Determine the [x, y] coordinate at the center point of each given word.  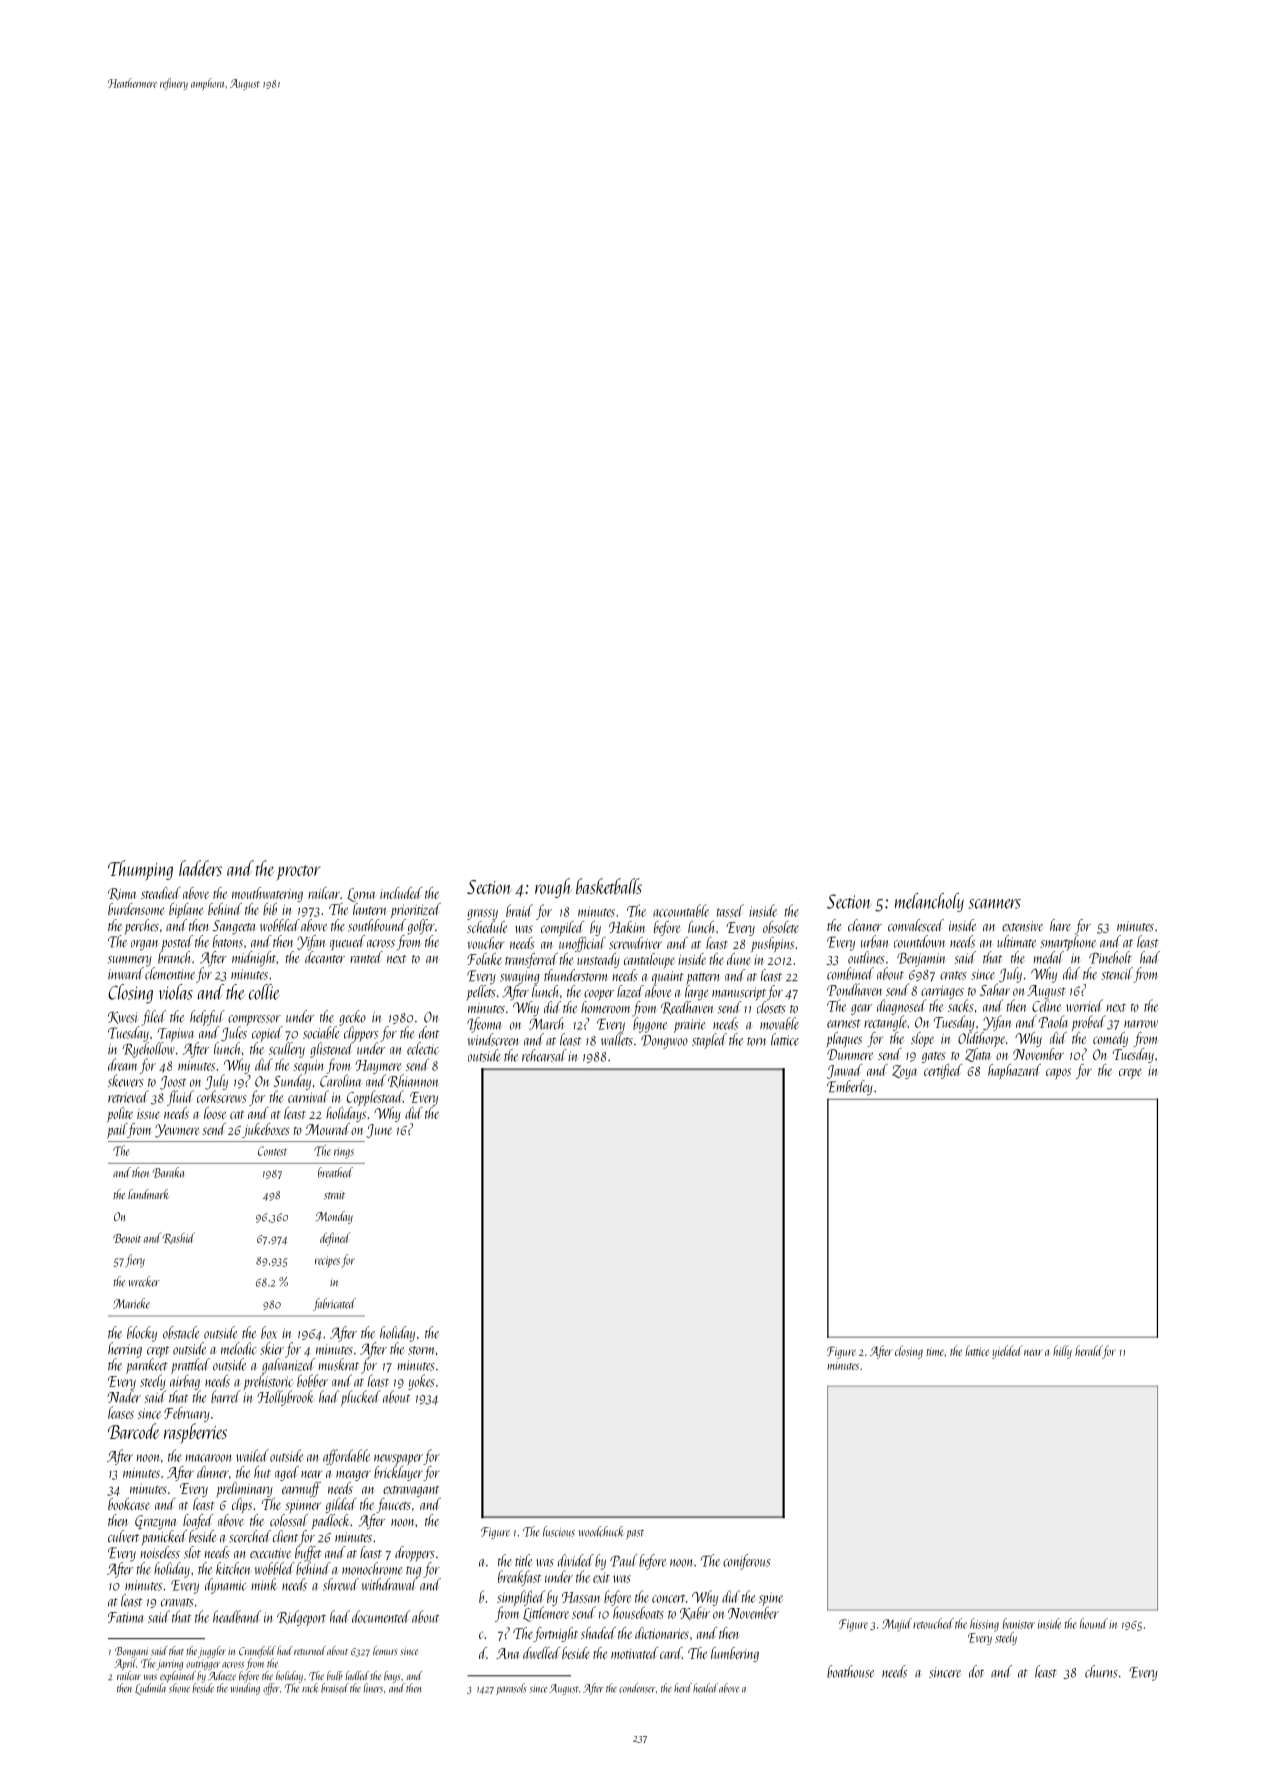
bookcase [129, 1504]
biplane [186, 911]
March [547, 1023]
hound [1094, 1623]
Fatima [125, 1617]
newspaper [398, 1459]
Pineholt [1110, 957]
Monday [334, 1217]
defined [335, 1239]
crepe [1130, 1074]
